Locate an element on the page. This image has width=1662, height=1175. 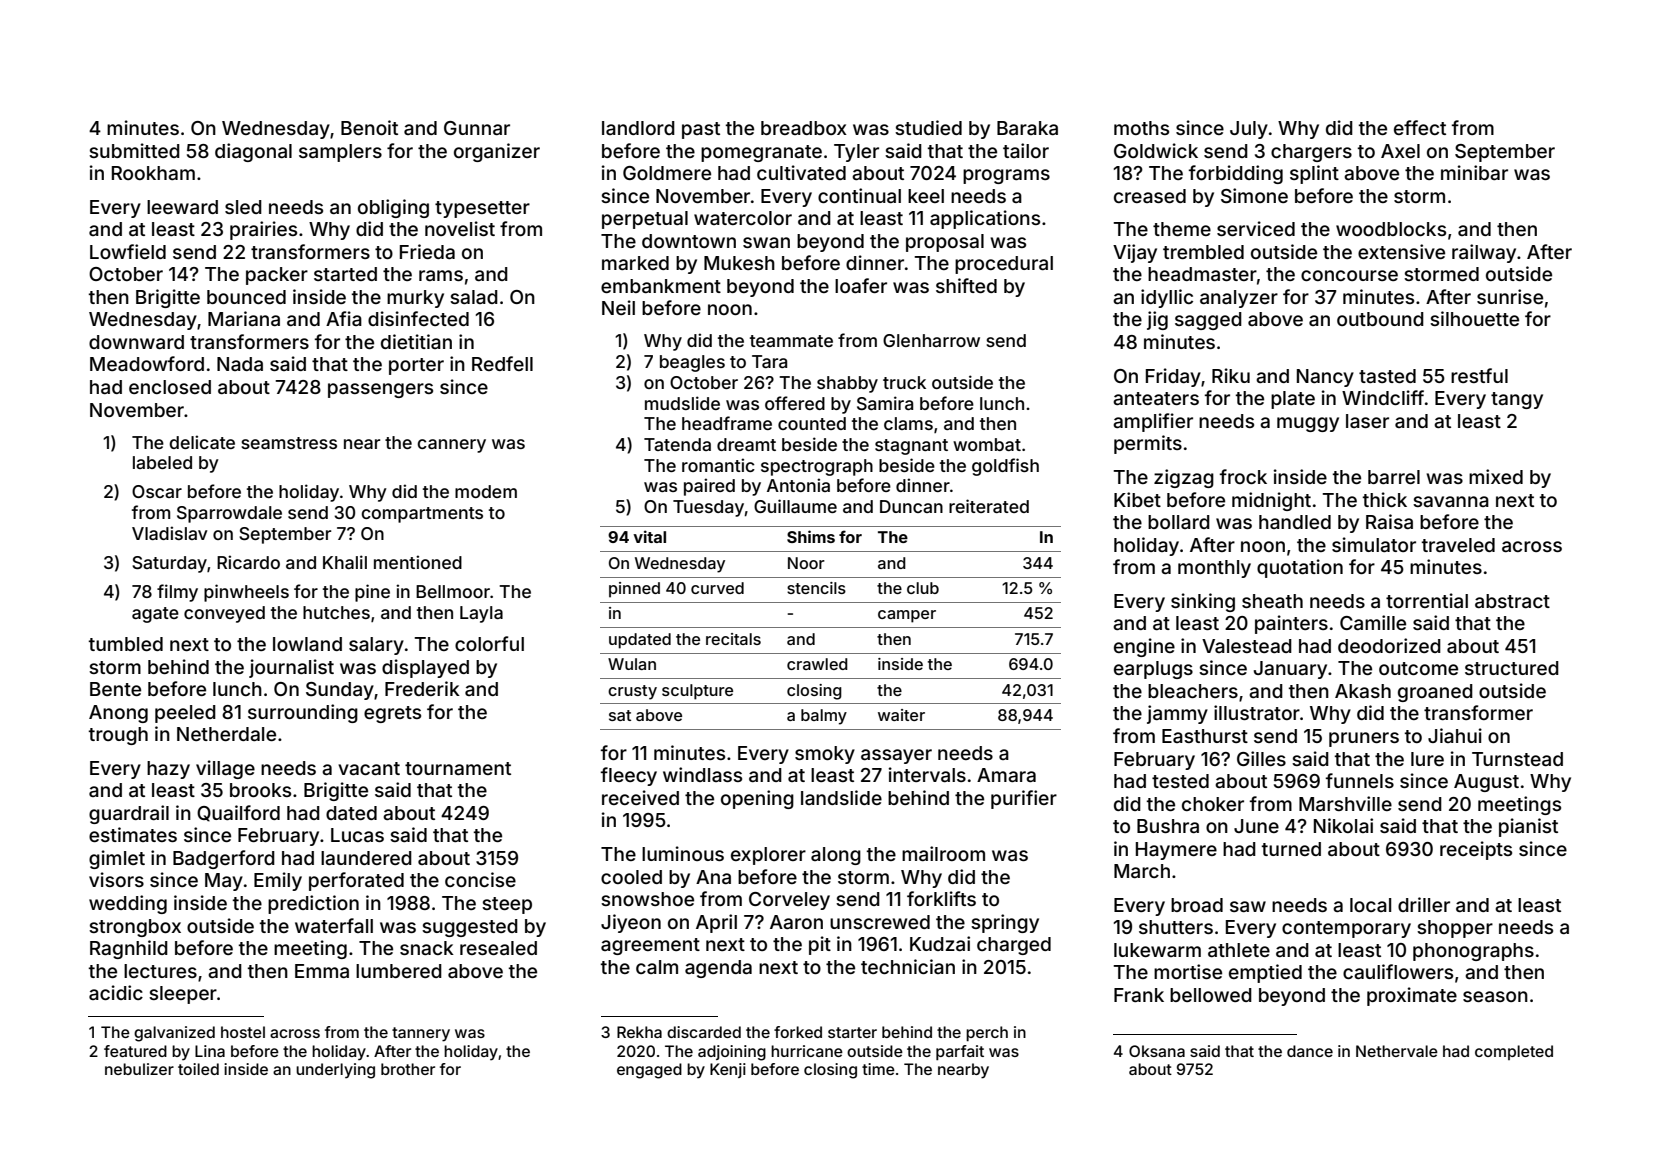
woodblocks is located at coordinates (1391, 229).
